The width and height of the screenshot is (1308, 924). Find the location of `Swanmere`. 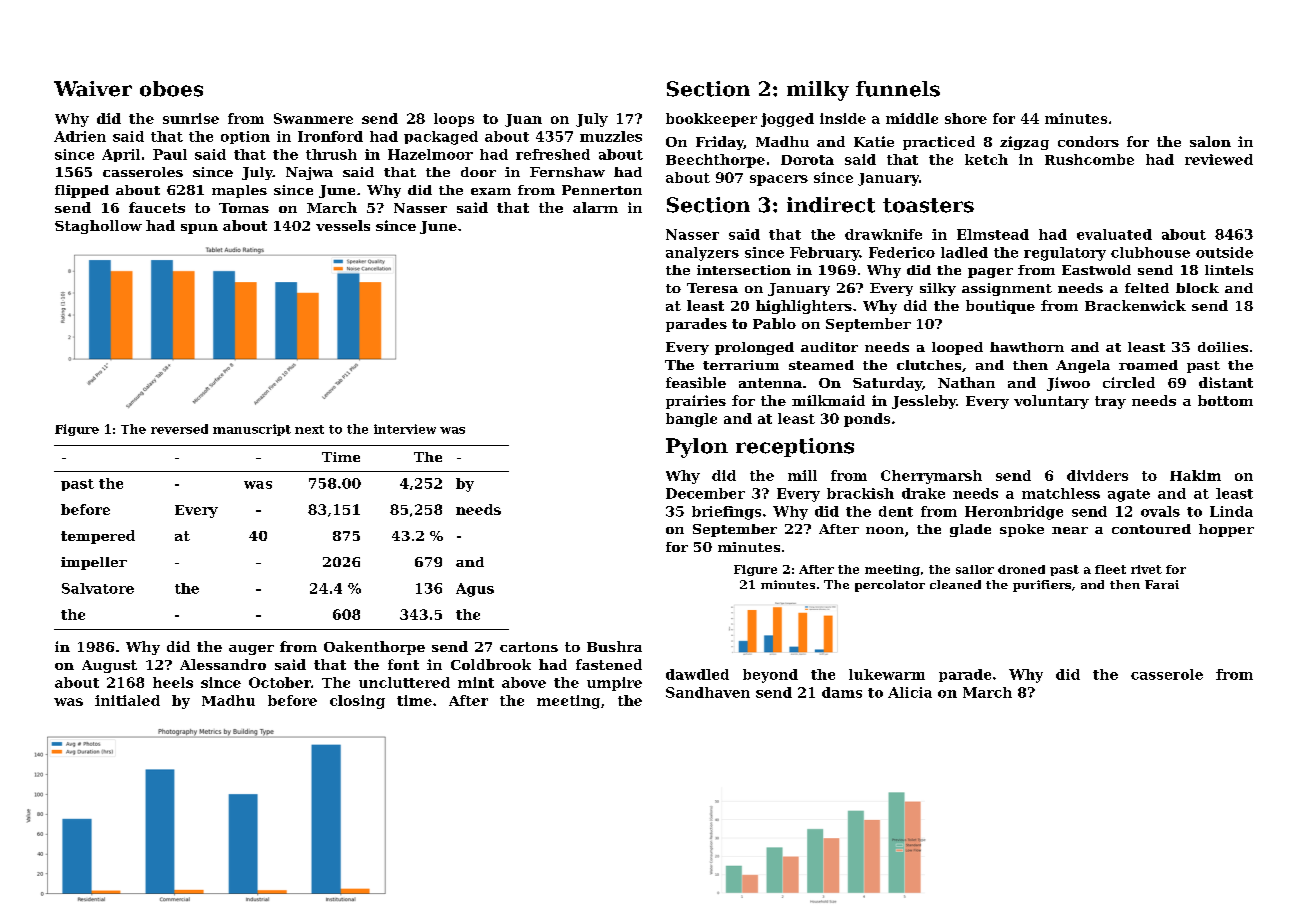

Swanmere is located at coordinates (313, 118).
